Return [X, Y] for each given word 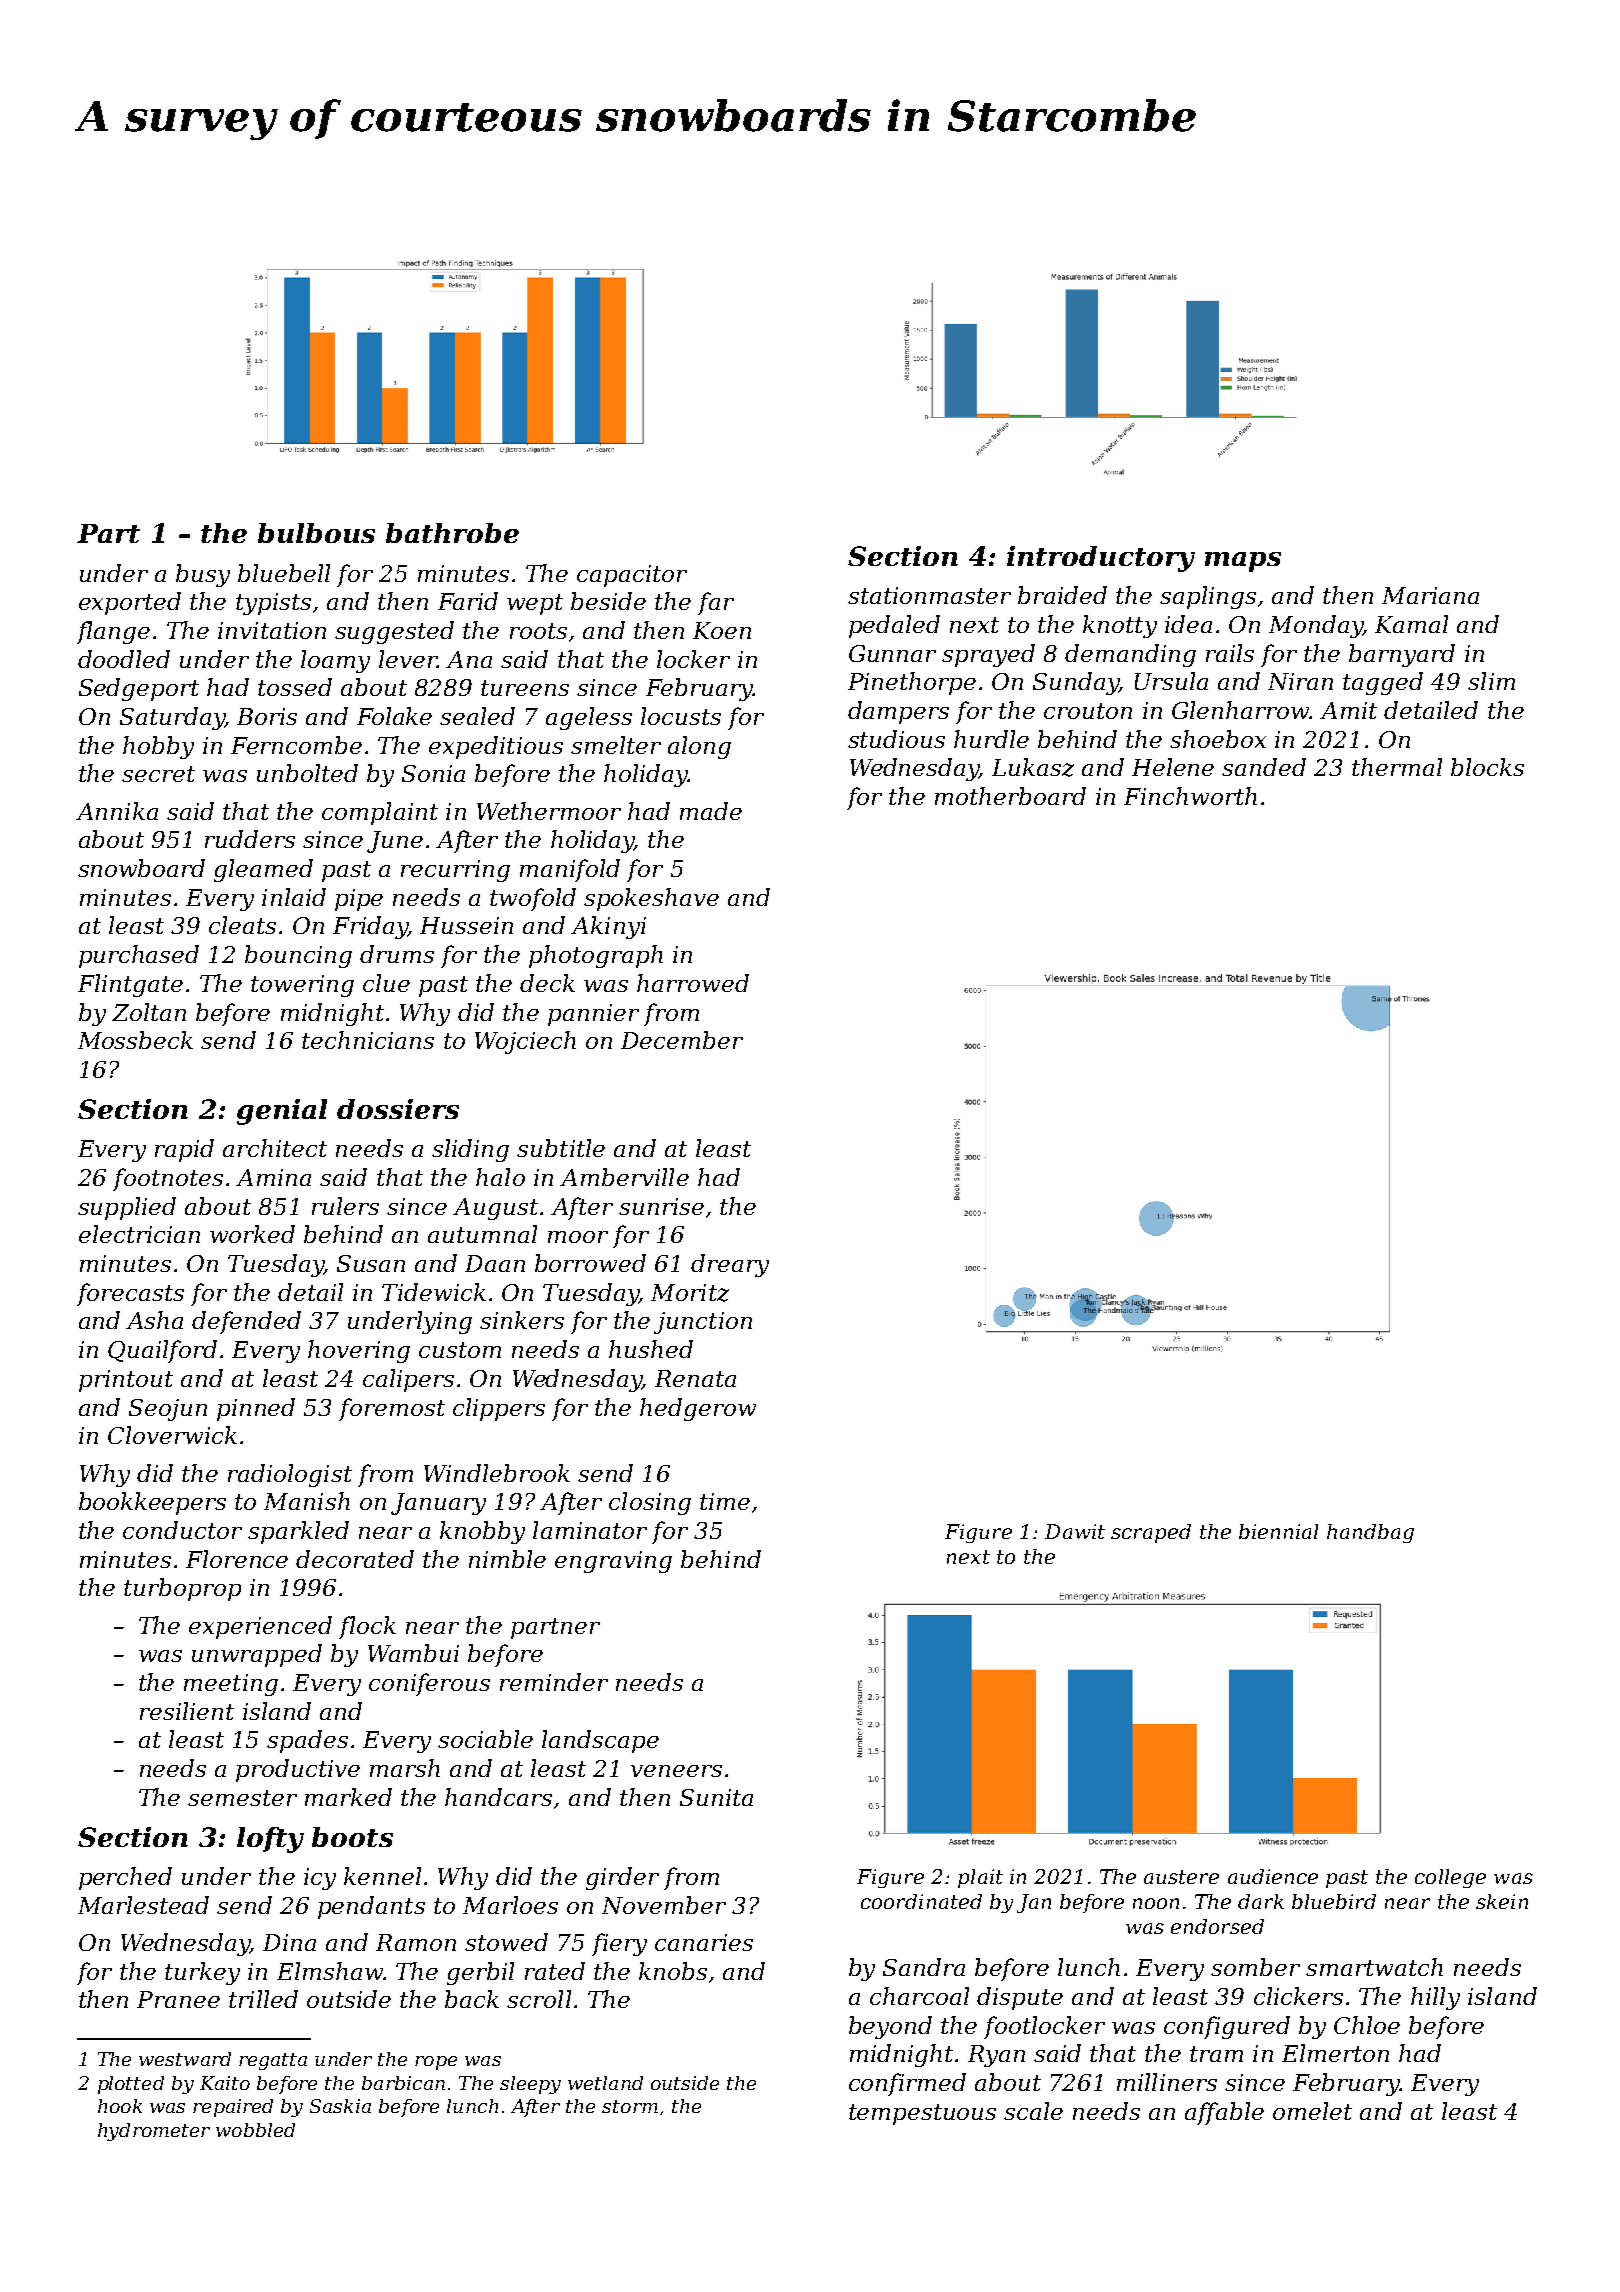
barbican [403, 2083]
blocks [1487, 767]
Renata [695, 1378]
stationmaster [929, 595]
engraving [613, 1562]
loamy [335, 661]
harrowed [693, 983]
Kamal [1411, 624]
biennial [1278, 1531]
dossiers [398, 1109]
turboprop [182, 1589]
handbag [1370, 1533]
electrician [139, 1234]
